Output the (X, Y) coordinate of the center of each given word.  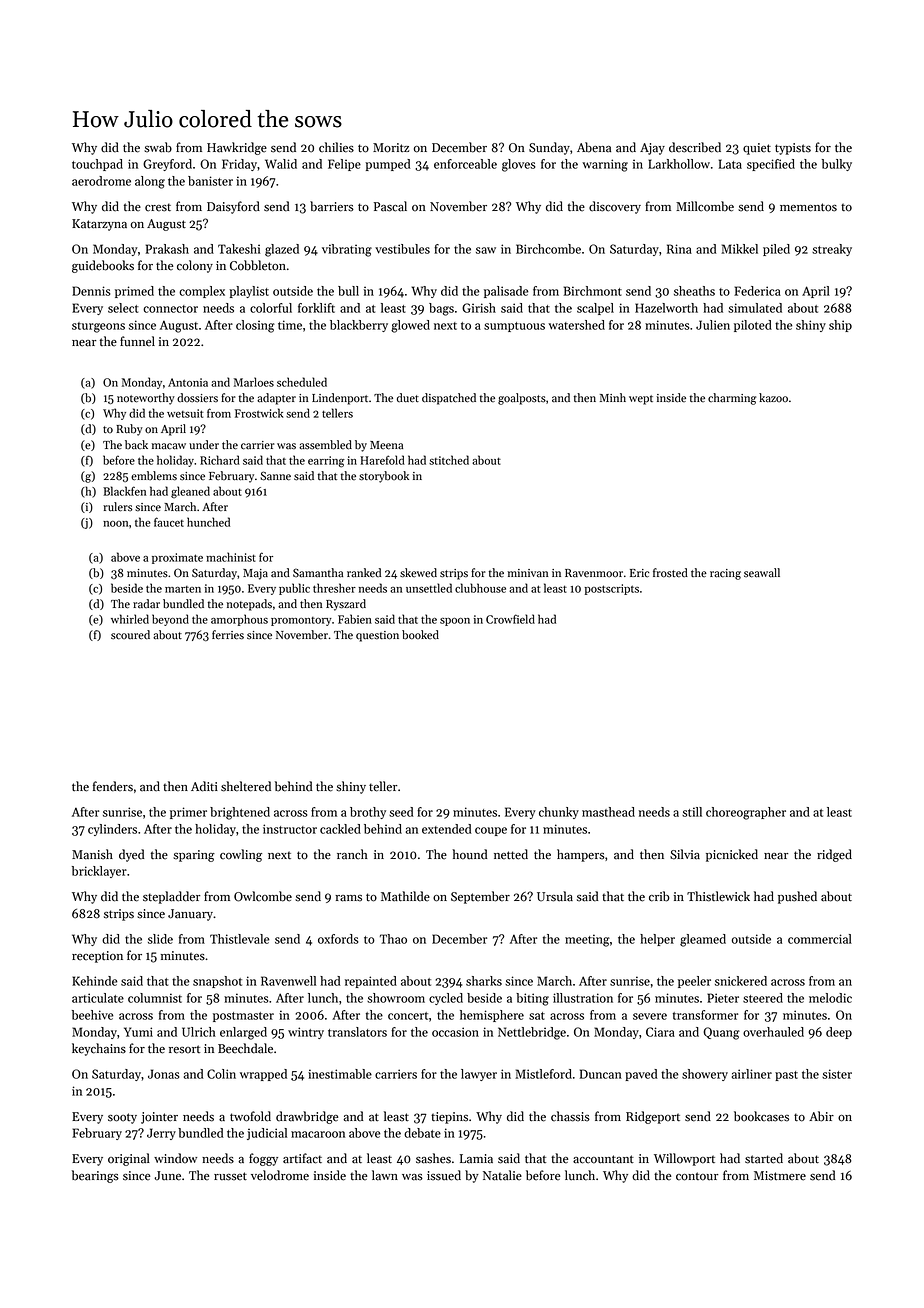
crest (158, 207)
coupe (491, 831)
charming (732, 399)
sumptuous (514, 327)
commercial (820, 939)
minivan (528, 573)
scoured (130, 635)
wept (641, 400)
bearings (95, 1176)
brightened (240, 813)
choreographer (746, 813)
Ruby (129, 430)
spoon (455, 622)
